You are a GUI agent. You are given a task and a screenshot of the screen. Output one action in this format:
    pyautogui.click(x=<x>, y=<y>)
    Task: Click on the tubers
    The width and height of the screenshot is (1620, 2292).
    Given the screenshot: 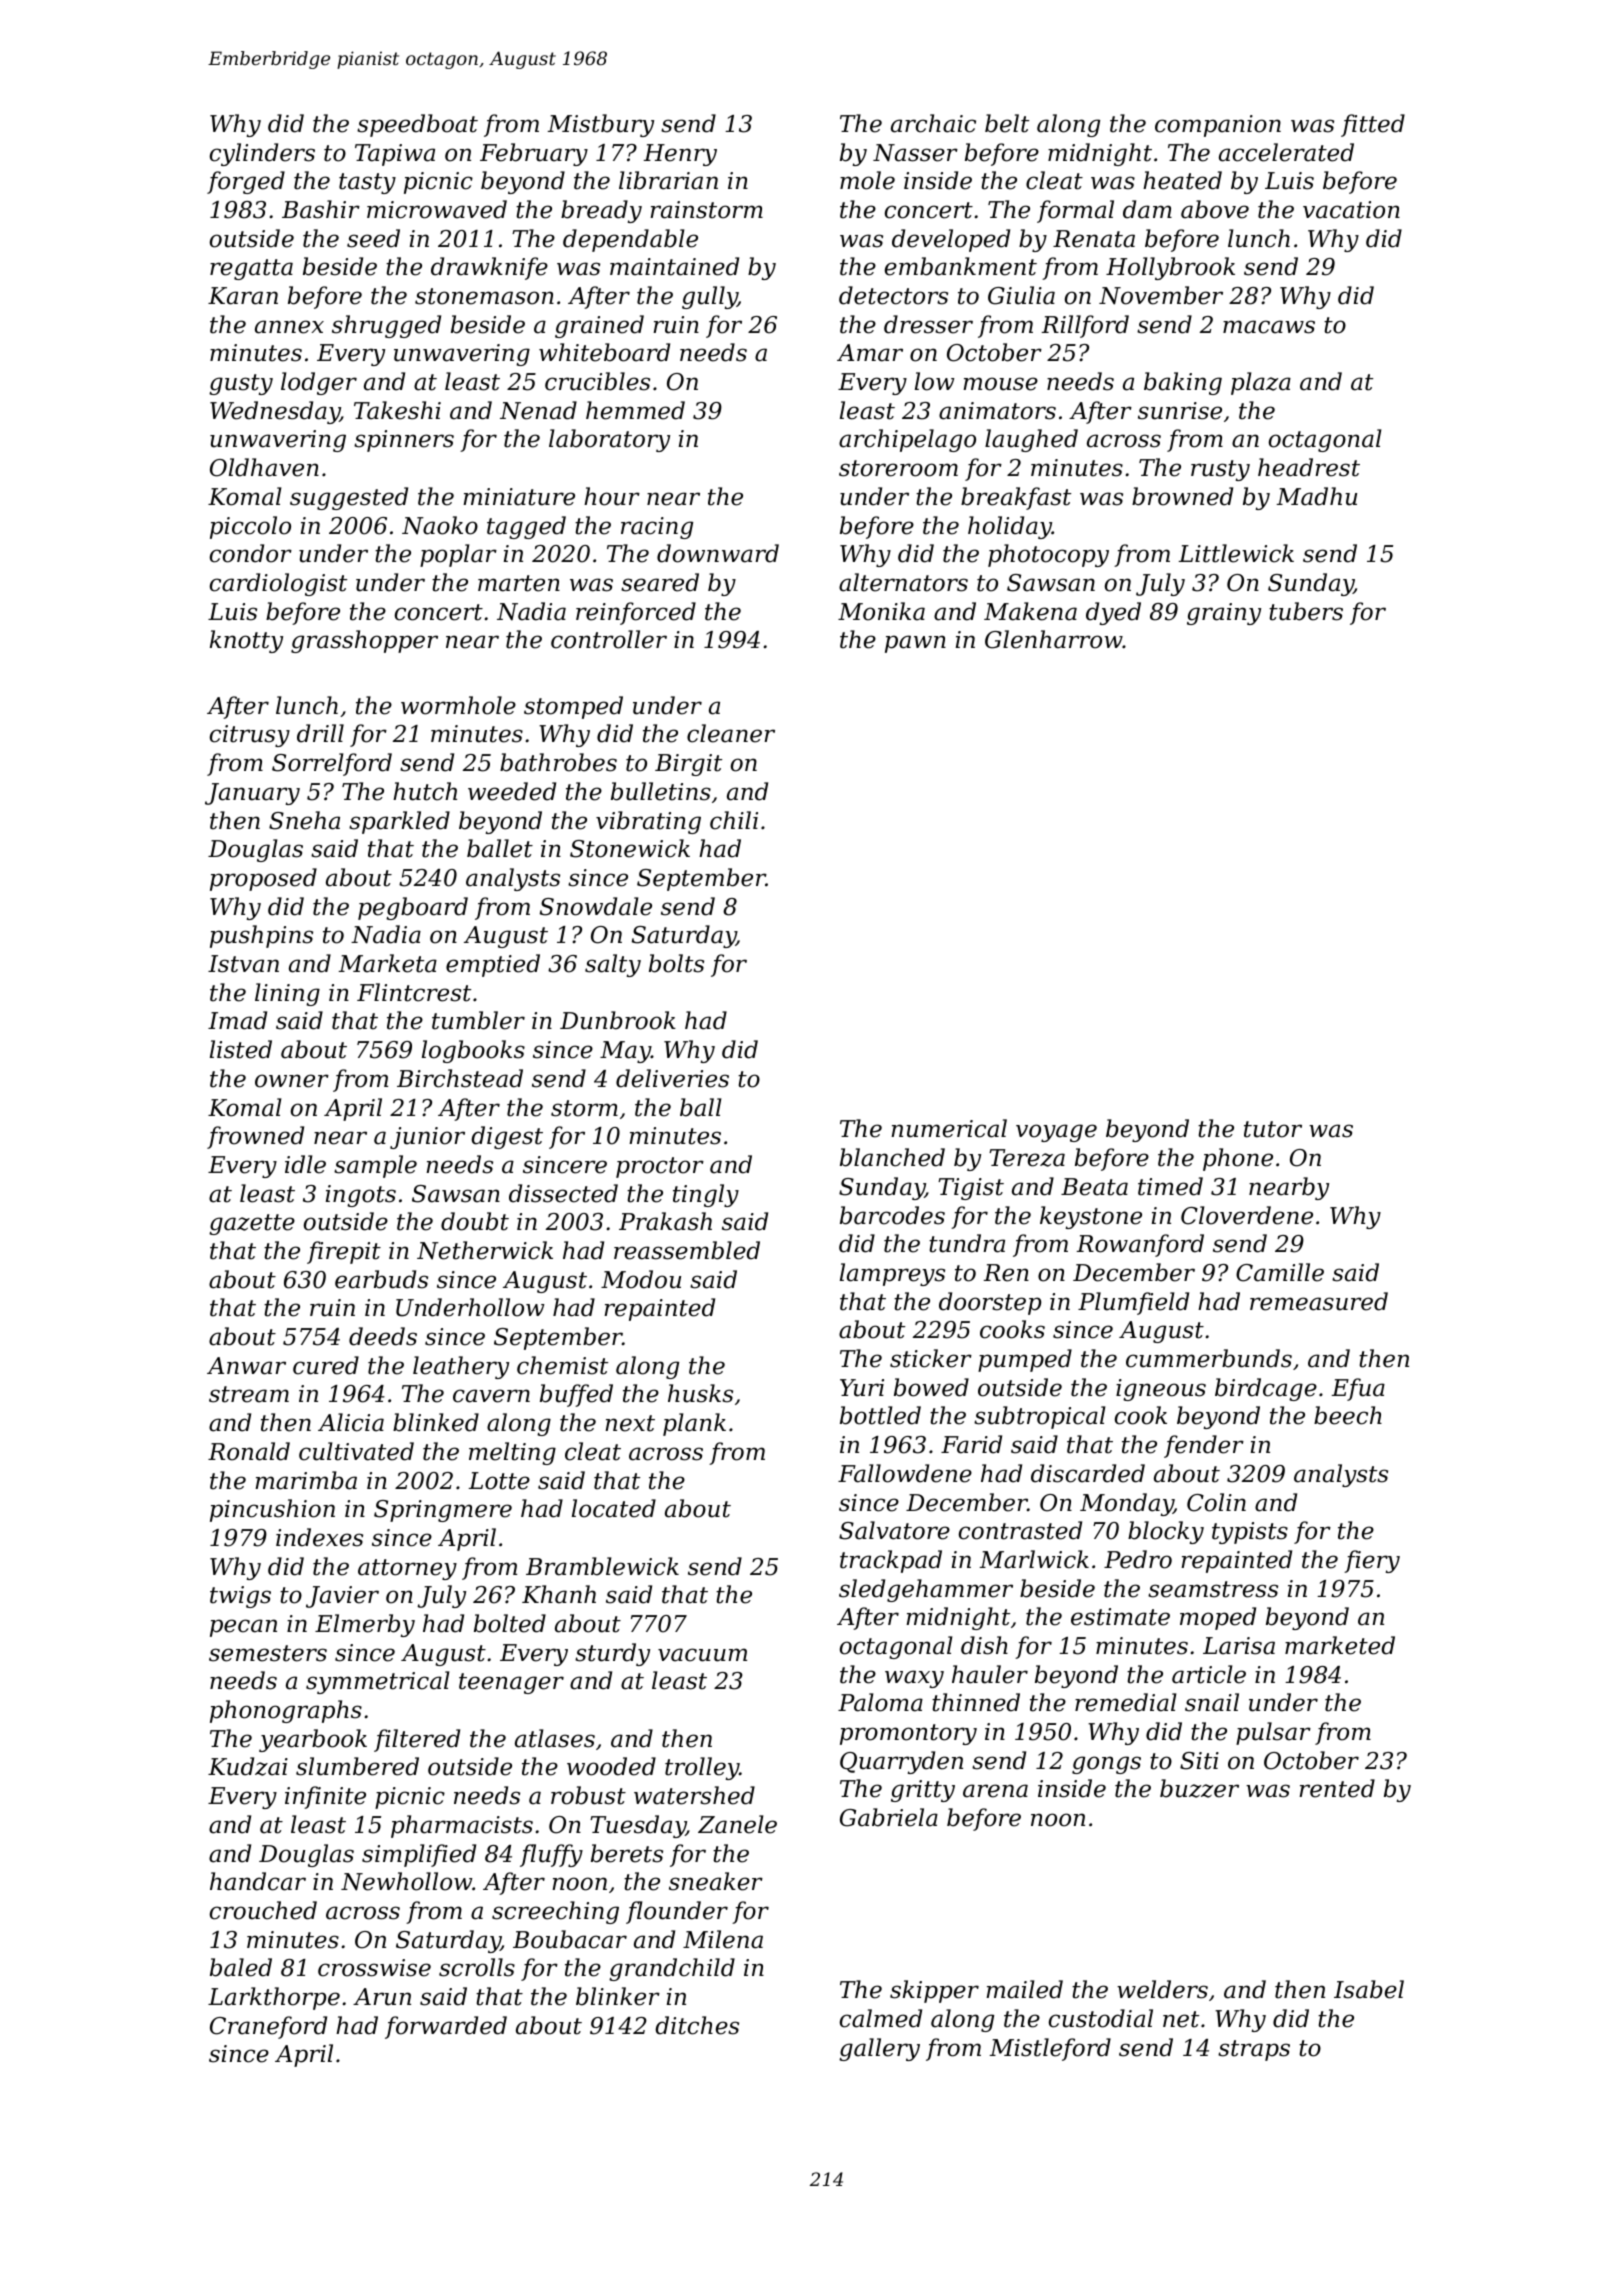 What is the action you would take?
    pyautogui.click(x=1306, y=611)
